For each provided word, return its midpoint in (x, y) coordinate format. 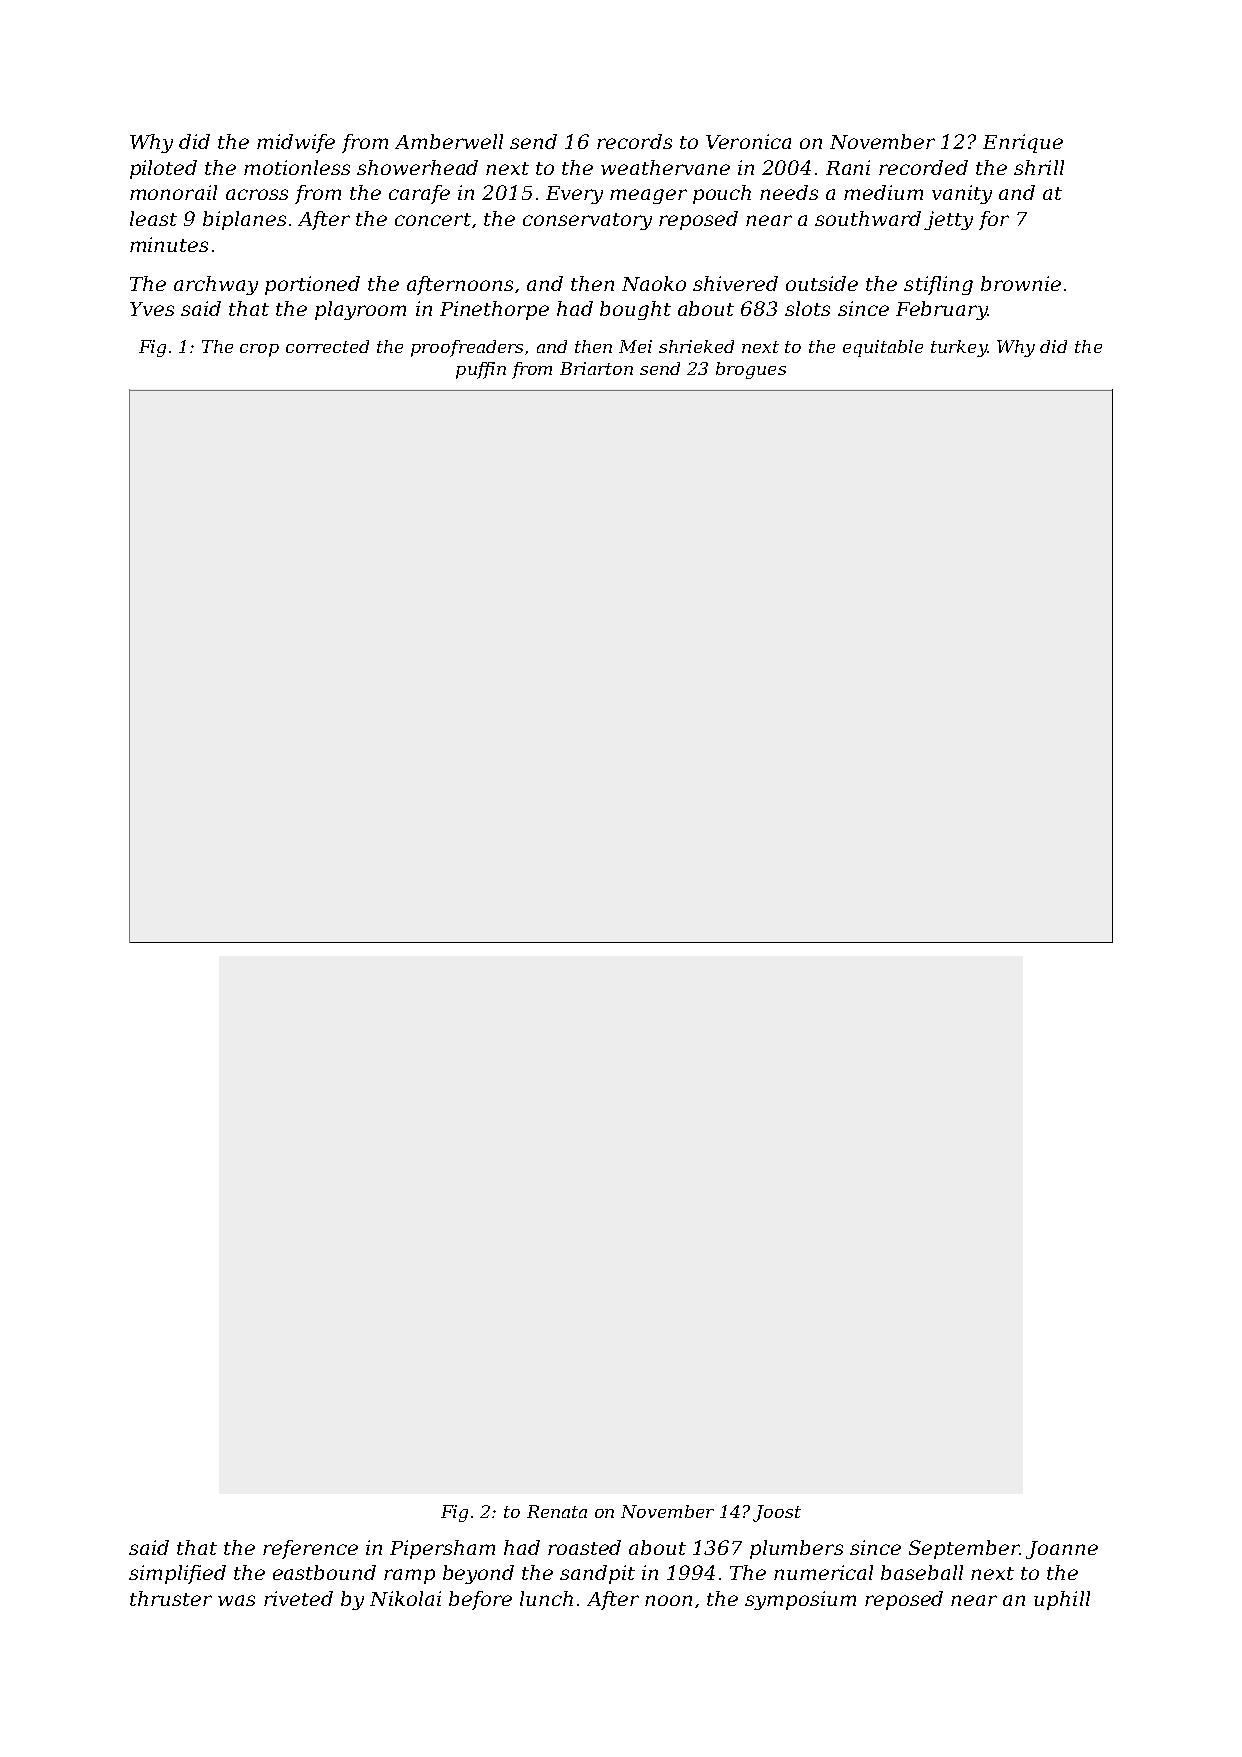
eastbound (324, 1572)
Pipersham (442, 1549)
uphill (1062, 1600)
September (964, 1549)
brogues (751, 370)
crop (259, 350)
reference (310, 1549)
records (634, 141)
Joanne (1062, 1550)
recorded (923, 167)
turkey (959, 348)
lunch (546, 1598)
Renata (557, 1511)
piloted (163, 169)
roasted (584, 1547)
